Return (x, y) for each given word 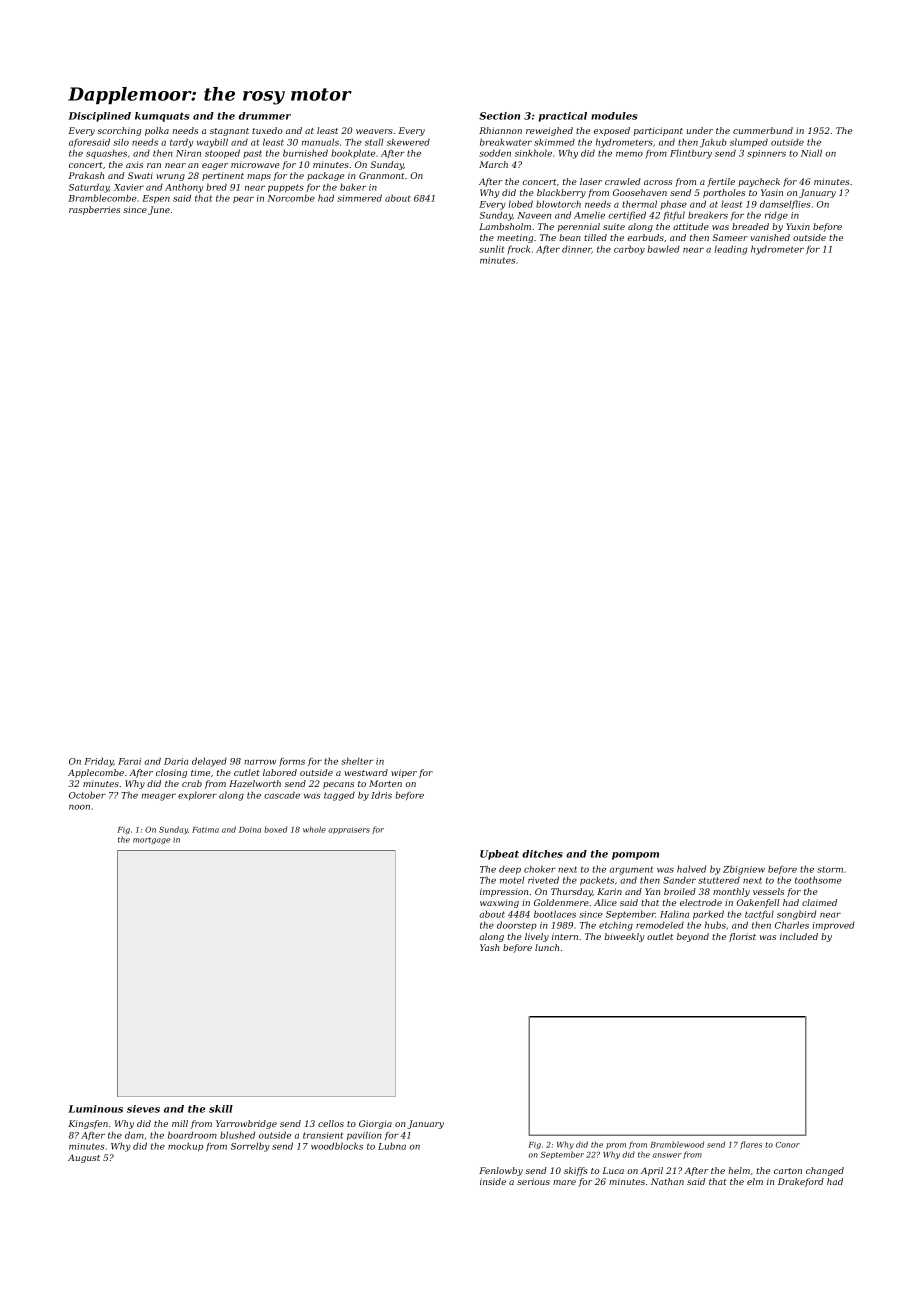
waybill (212, 143)
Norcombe (291, 198)
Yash (489, 947)
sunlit (491, 249)
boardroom (192, 1135)
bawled (664, 249)
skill (221, 1109)
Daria (176, 761)
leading (731, 250)
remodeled (660, 925)
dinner (577, 249)
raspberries (94, 210)
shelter (357, 761)
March (493, 164)
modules (614, 116)
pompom (635, 856)
